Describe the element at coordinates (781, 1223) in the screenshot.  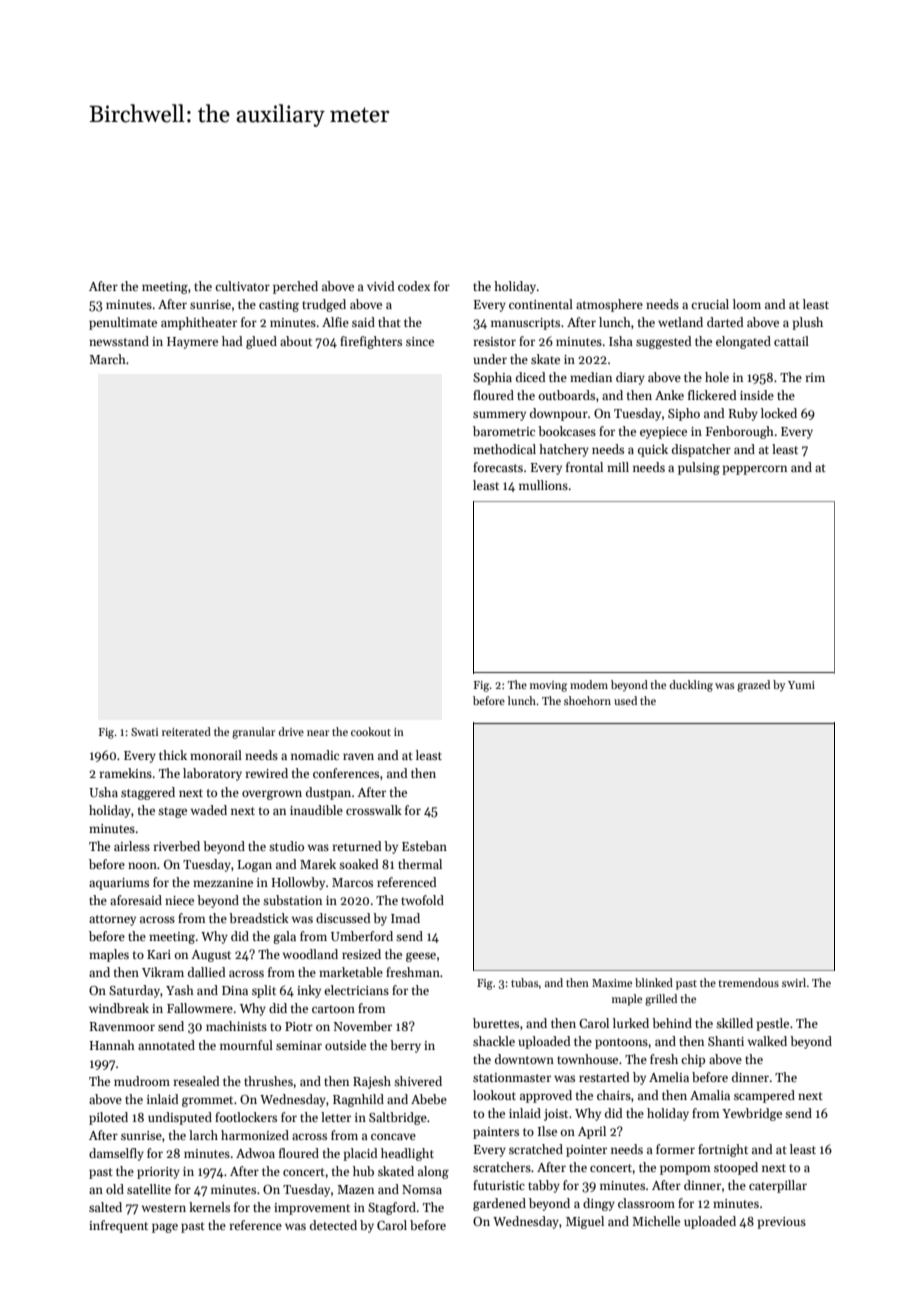
I see `previous` at that location.
